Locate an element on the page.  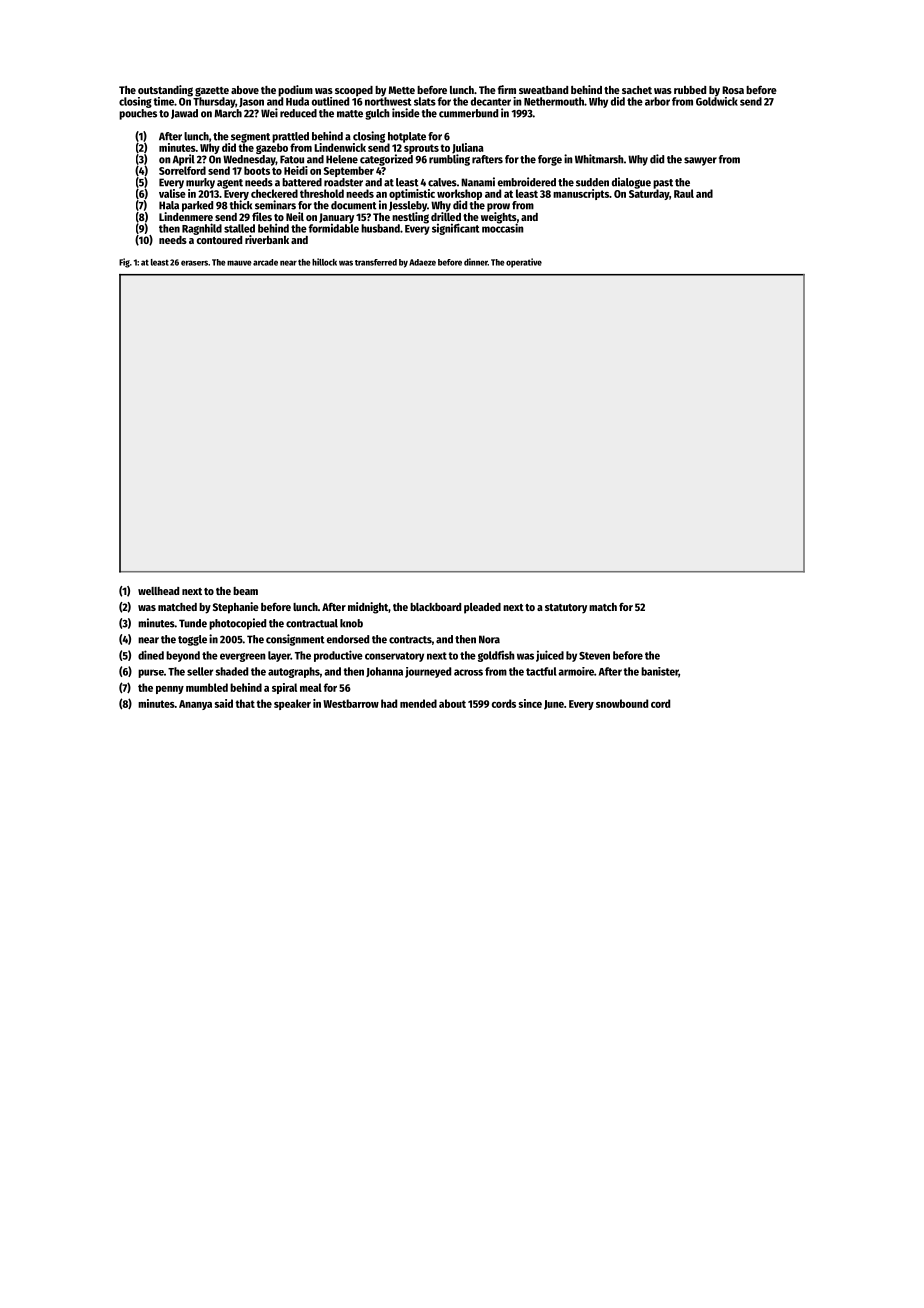
Whitmarsh is located at coordinates (599, 159).
